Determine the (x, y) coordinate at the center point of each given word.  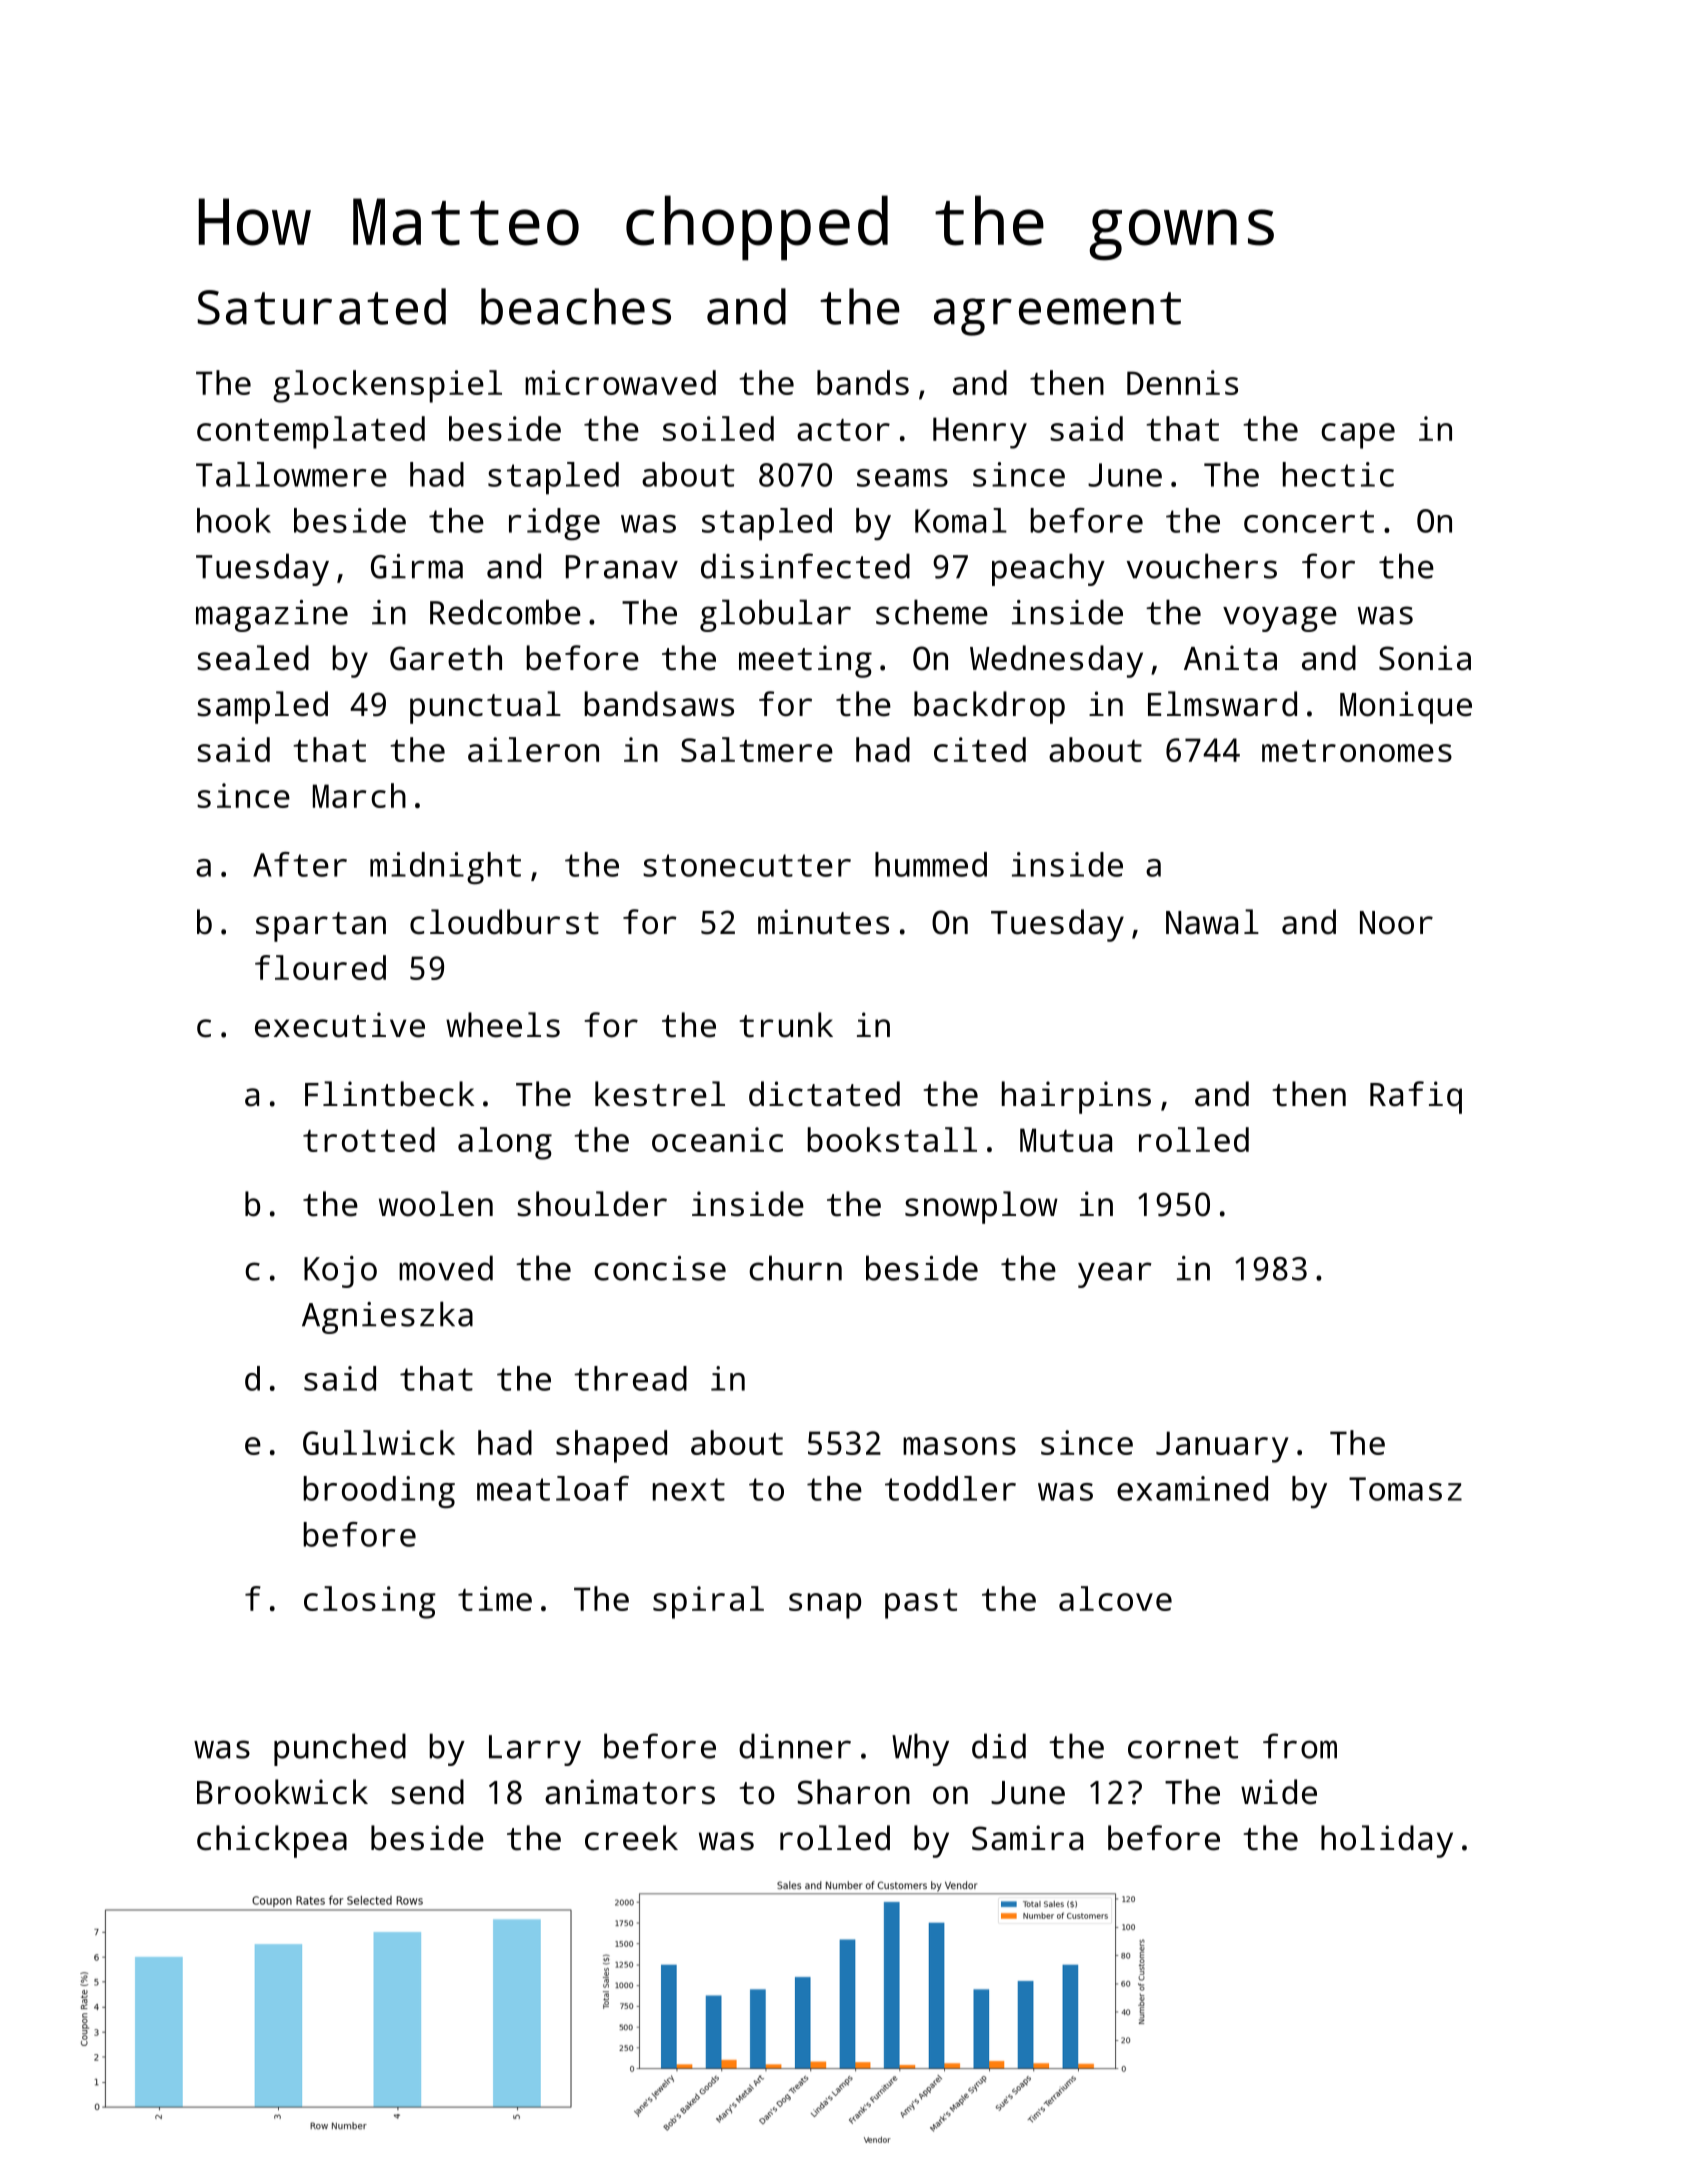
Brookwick (282, 1792)
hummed (931, 864)
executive (340, 1025)
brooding (379, 1492)
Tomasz (1405, 1489)
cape (1358, 436)
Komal (961, 520)
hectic (1338, 474)
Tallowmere (291, 474)
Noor (1396, 923)
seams (902, 478)
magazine (272, 616)
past (921, 1604)
